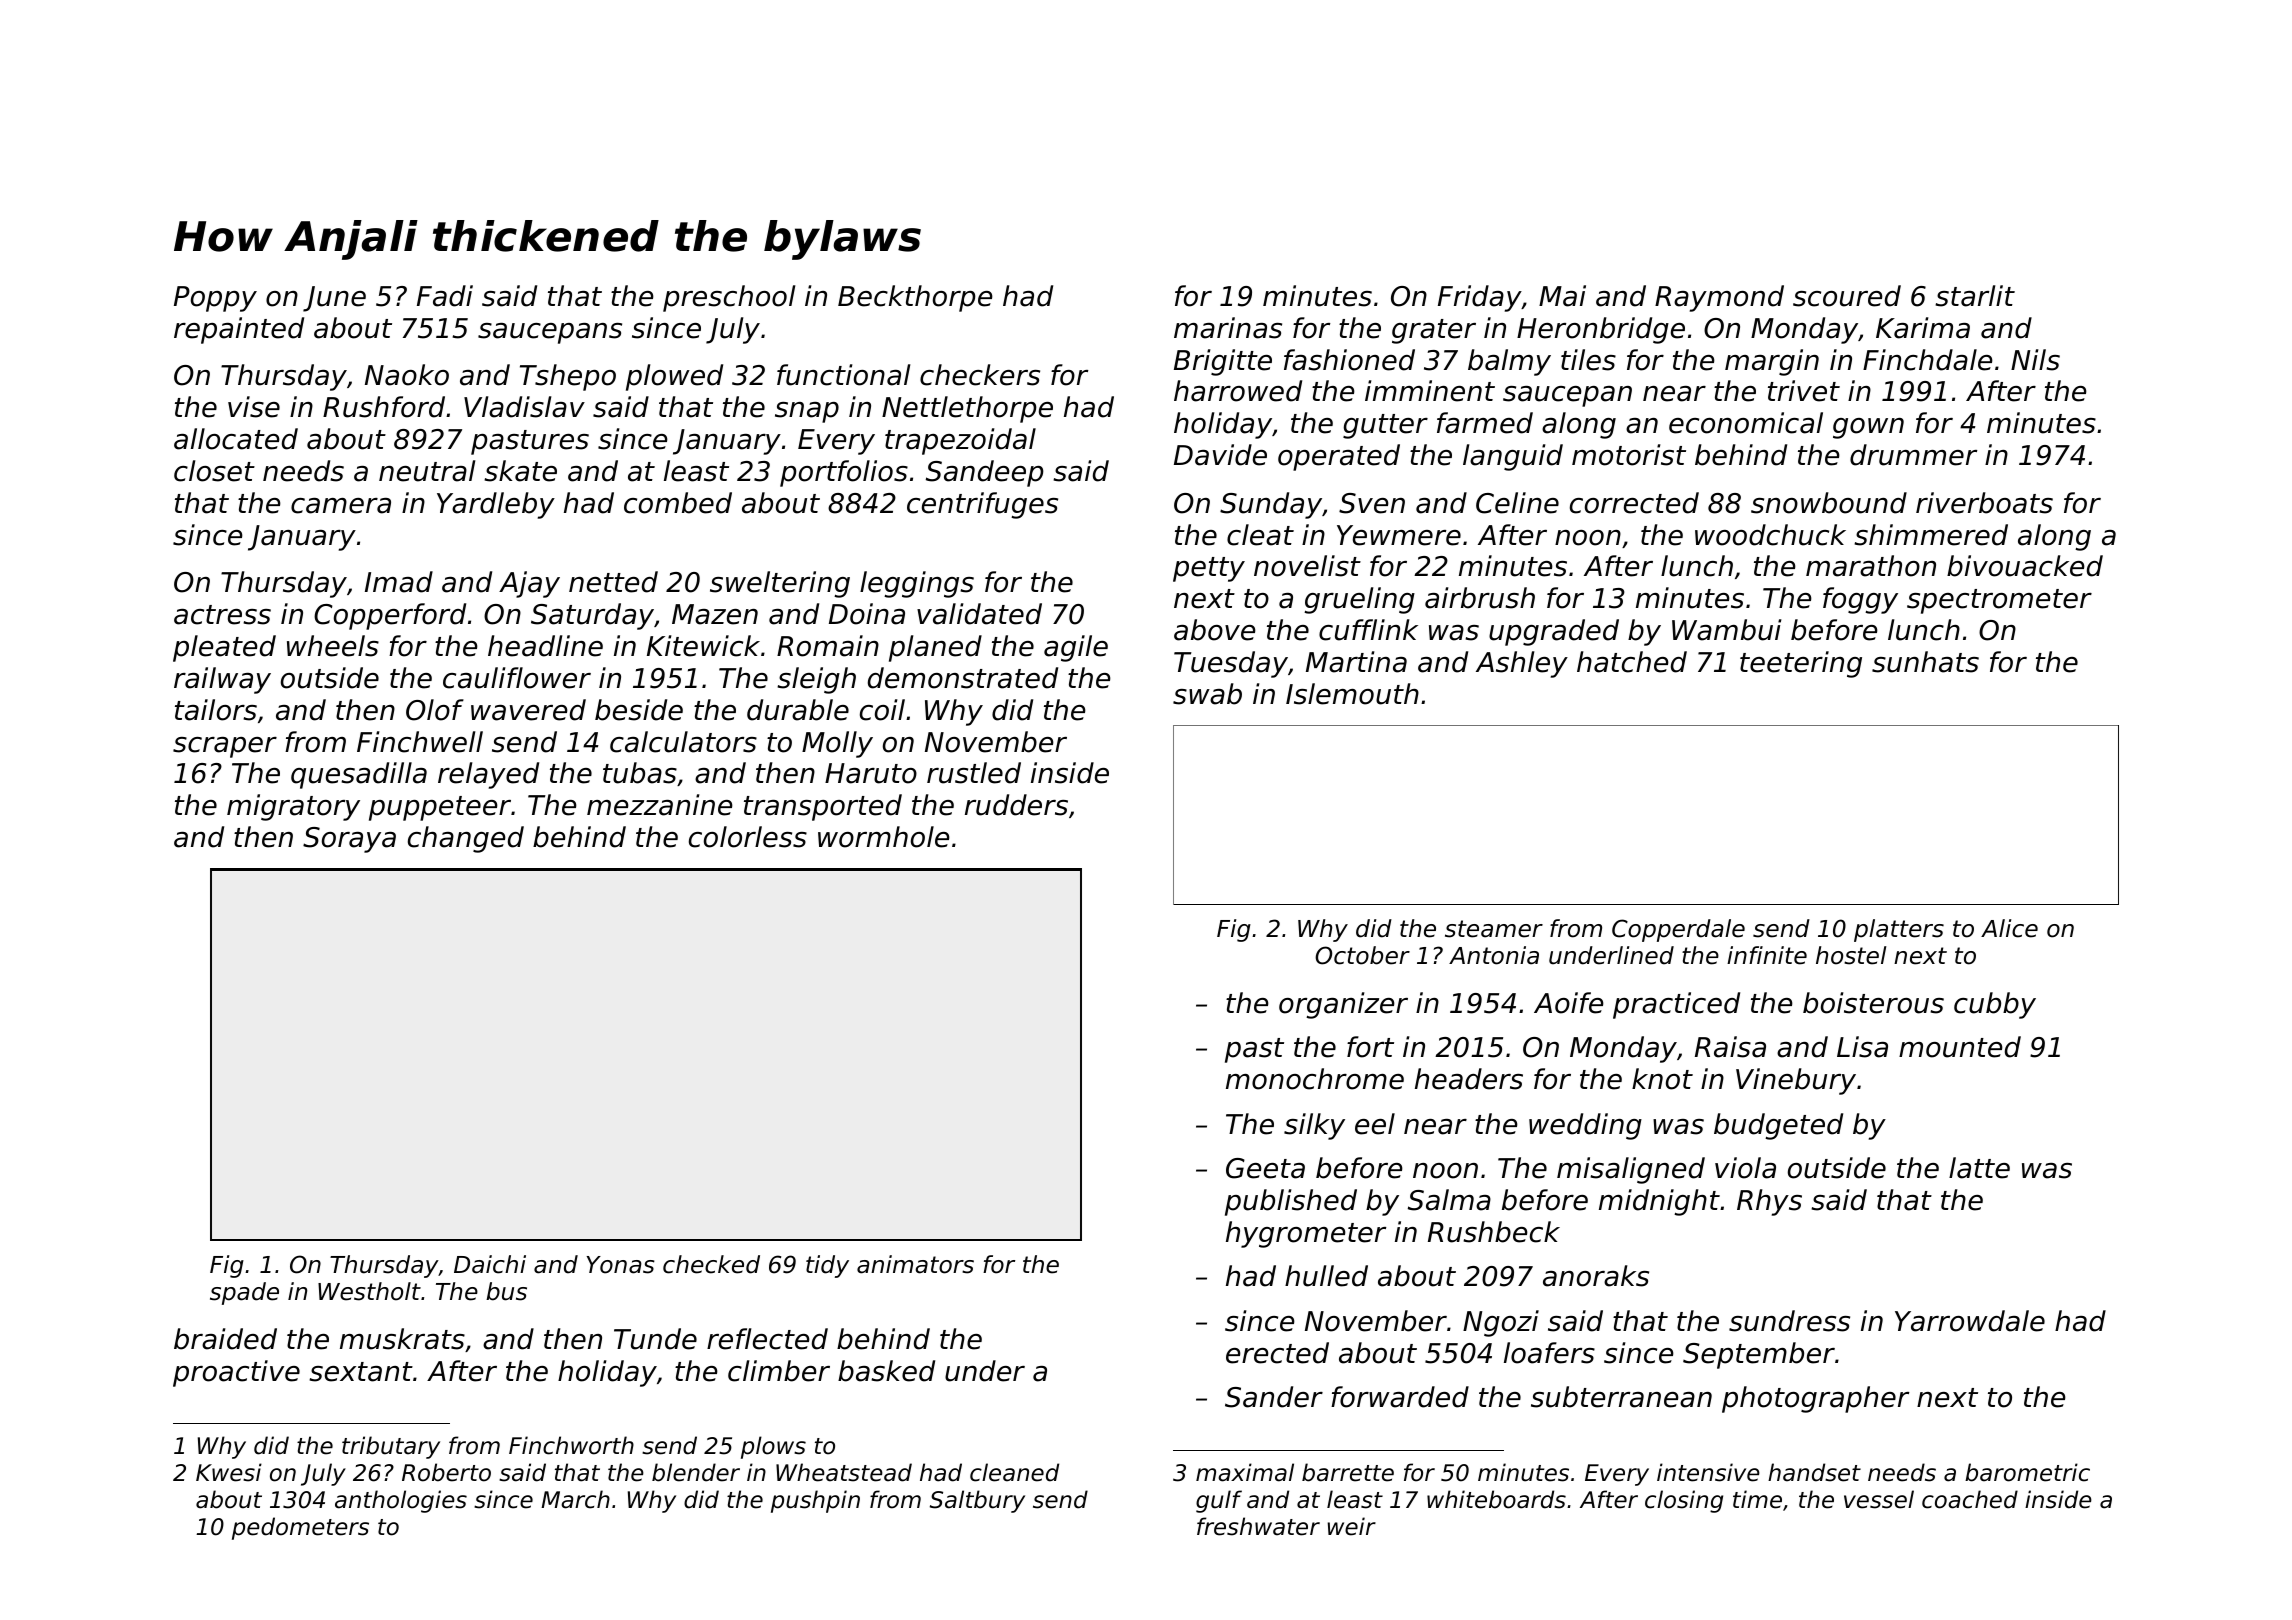  Describe the element at coordinates (729, 298) in the screenshot. I see `preschool` at that location.
